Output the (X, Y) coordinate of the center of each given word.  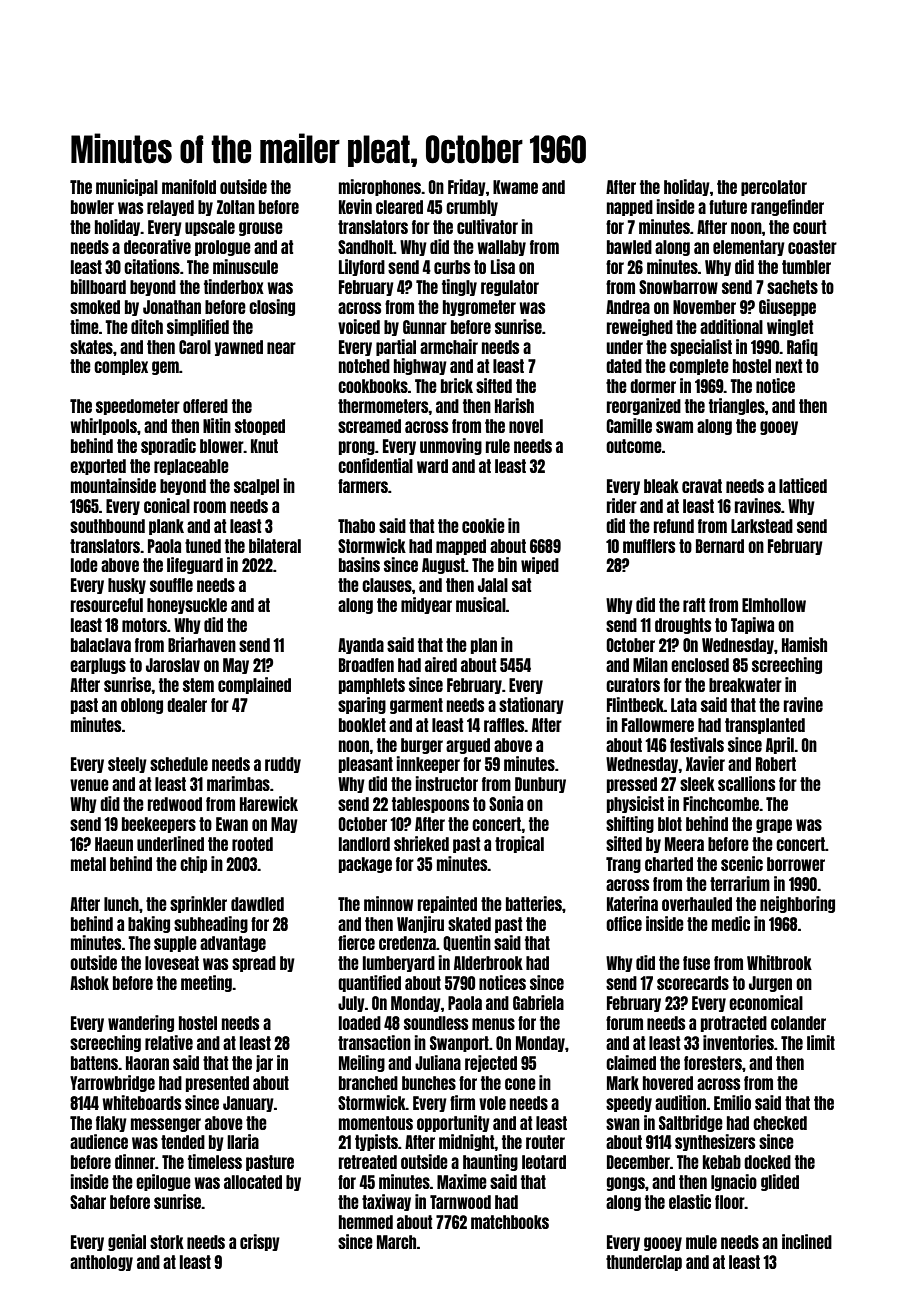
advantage (233, 944)
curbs (452, 267)
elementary (749, 248)
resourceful (107, 605)
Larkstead (762, 526)
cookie (483, 525)
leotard (544, 1162)
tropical (519, 844)
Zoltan (236, 207)
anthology (101, 1263)
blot (670, 824)
